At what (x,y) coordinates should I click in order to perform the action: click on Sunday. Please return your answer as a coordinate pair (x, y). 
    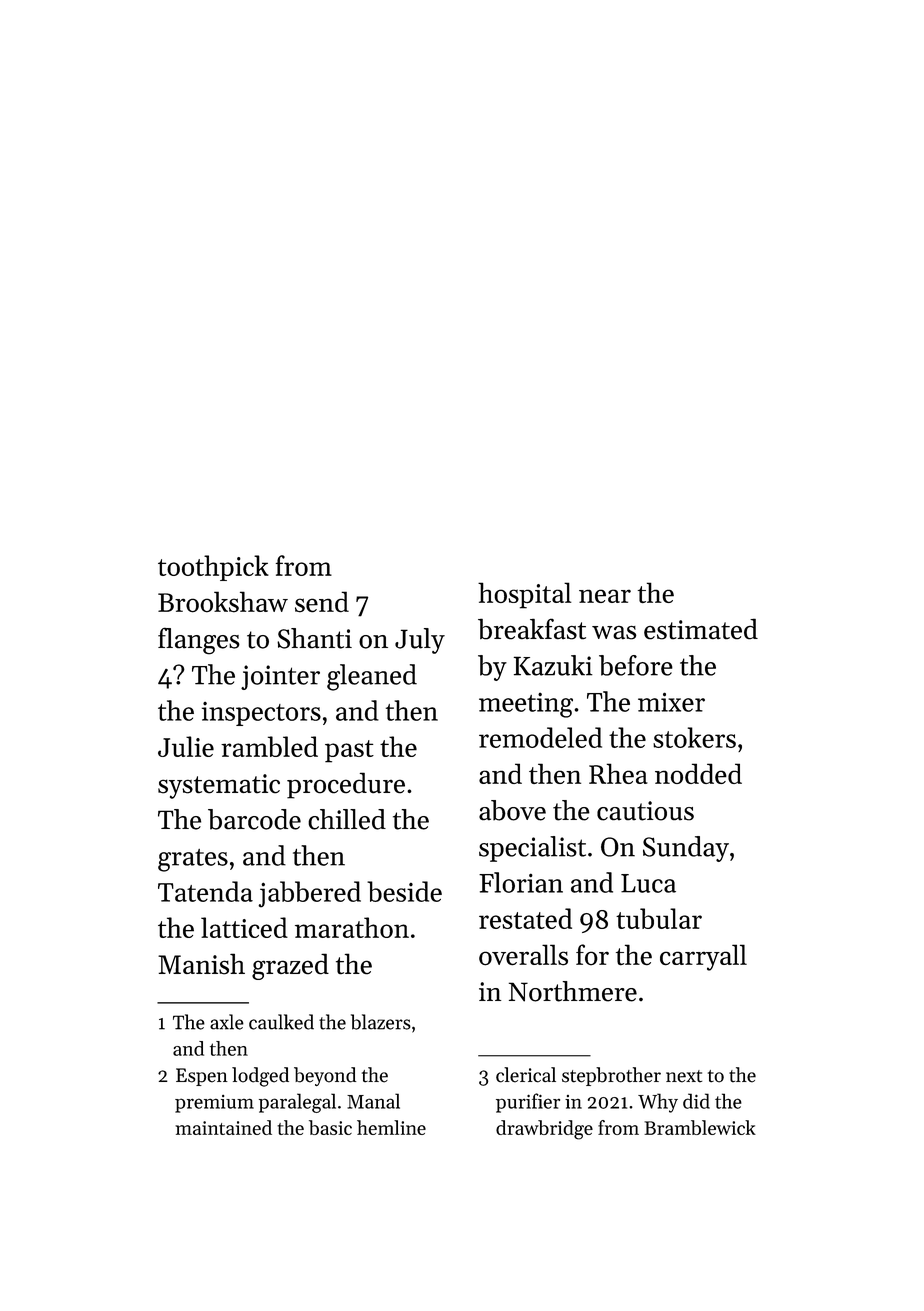
    Looking at the image, I should click on (686, 849).
